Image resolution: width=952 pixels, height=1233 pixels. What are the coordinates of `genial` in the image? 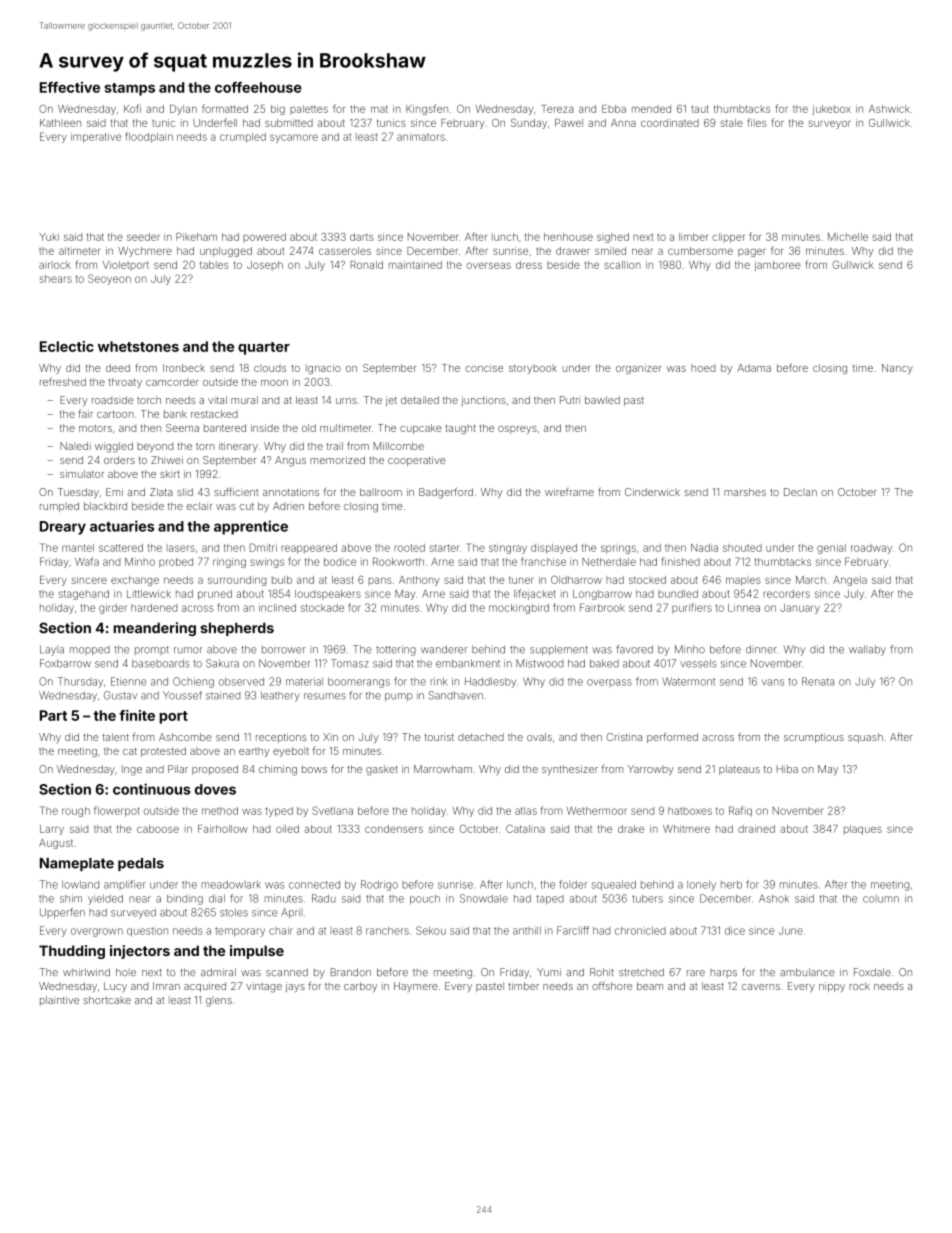 It's located at (831, 549).
